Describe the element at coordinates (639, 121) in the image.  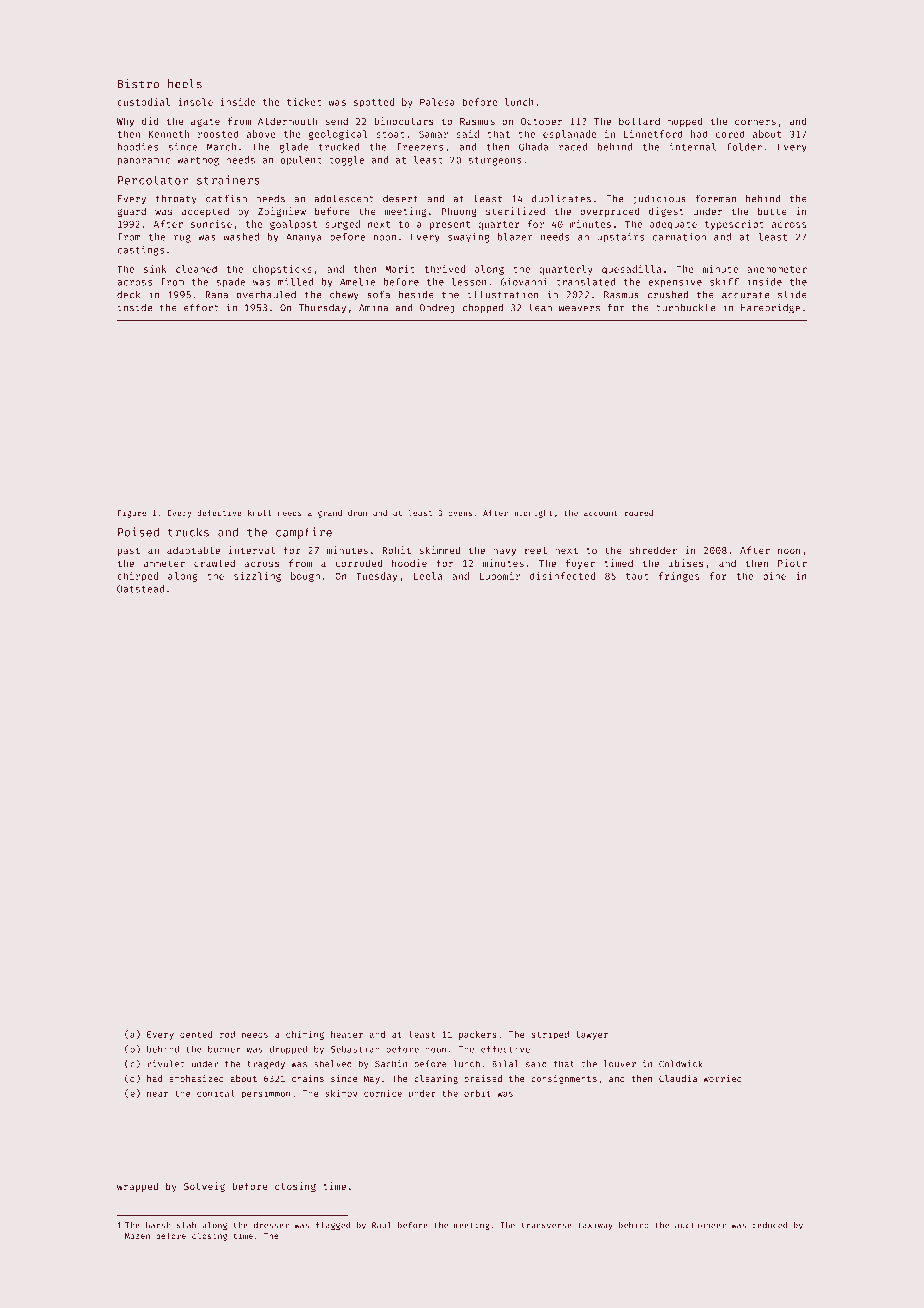
I see `bollard` at that location.
